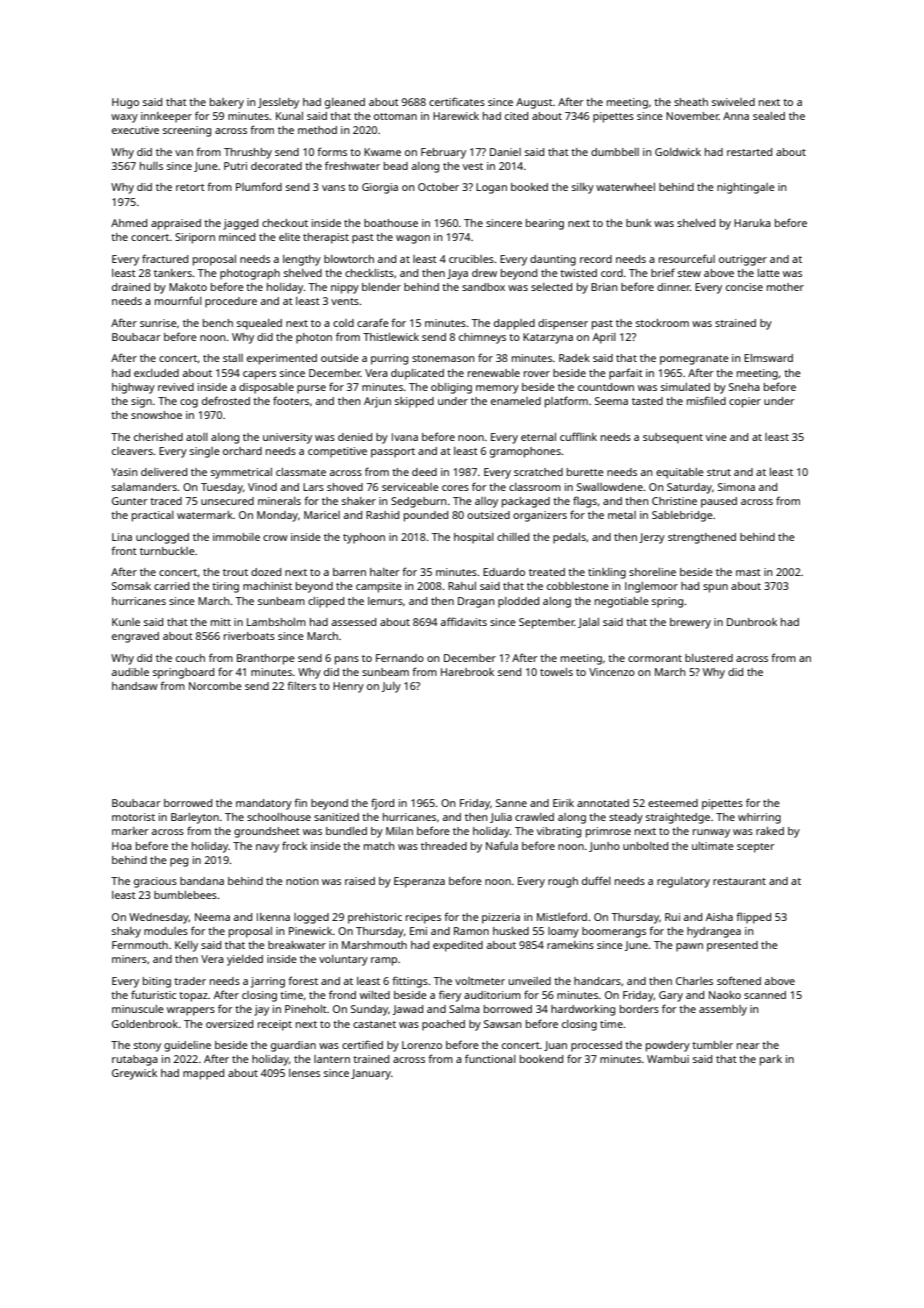 This screenshot has height=1308, width=924. I want to click on wilted, so click(375, 995).
